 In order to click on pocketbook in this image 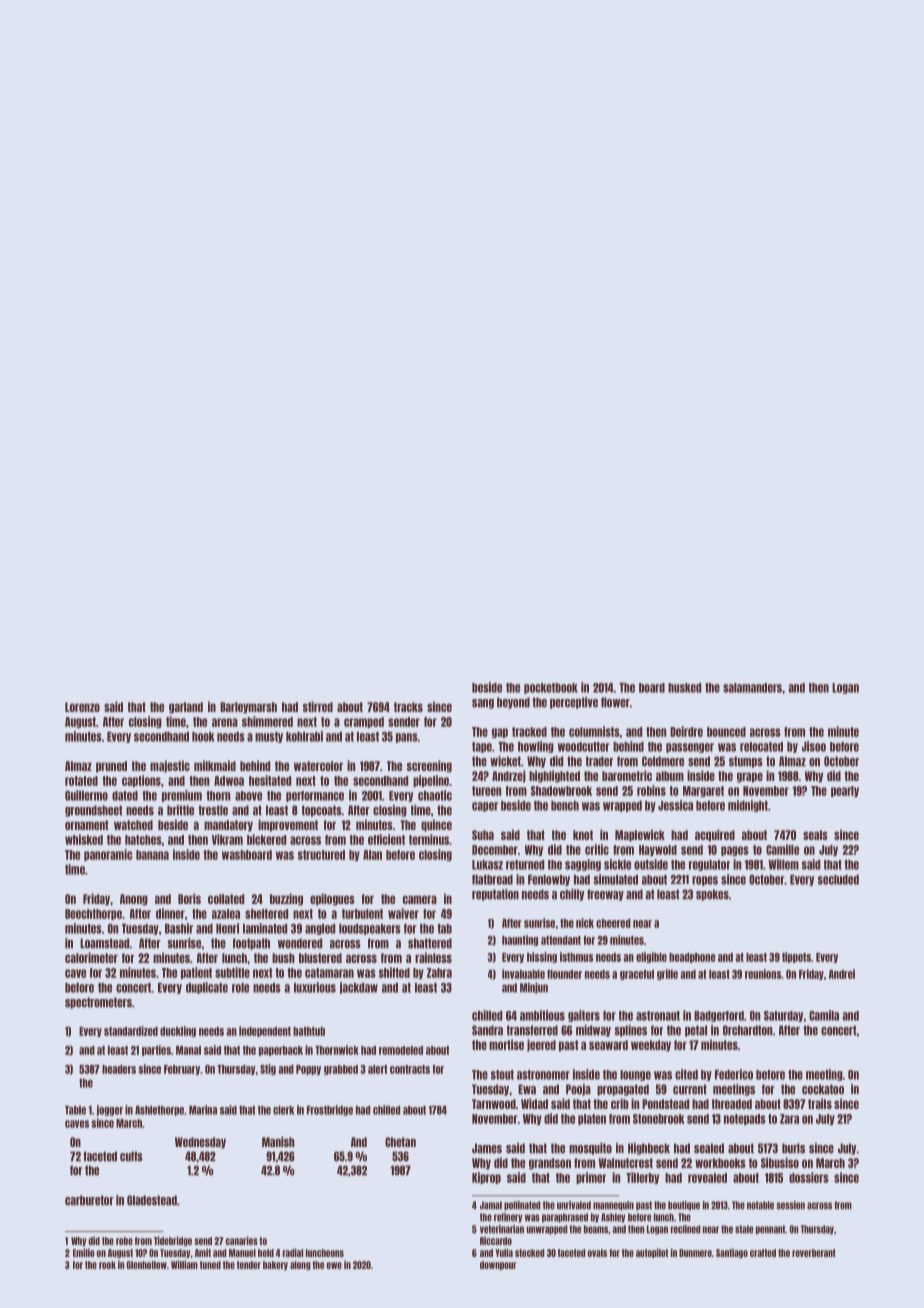, I will do `click(551, 688)`.
